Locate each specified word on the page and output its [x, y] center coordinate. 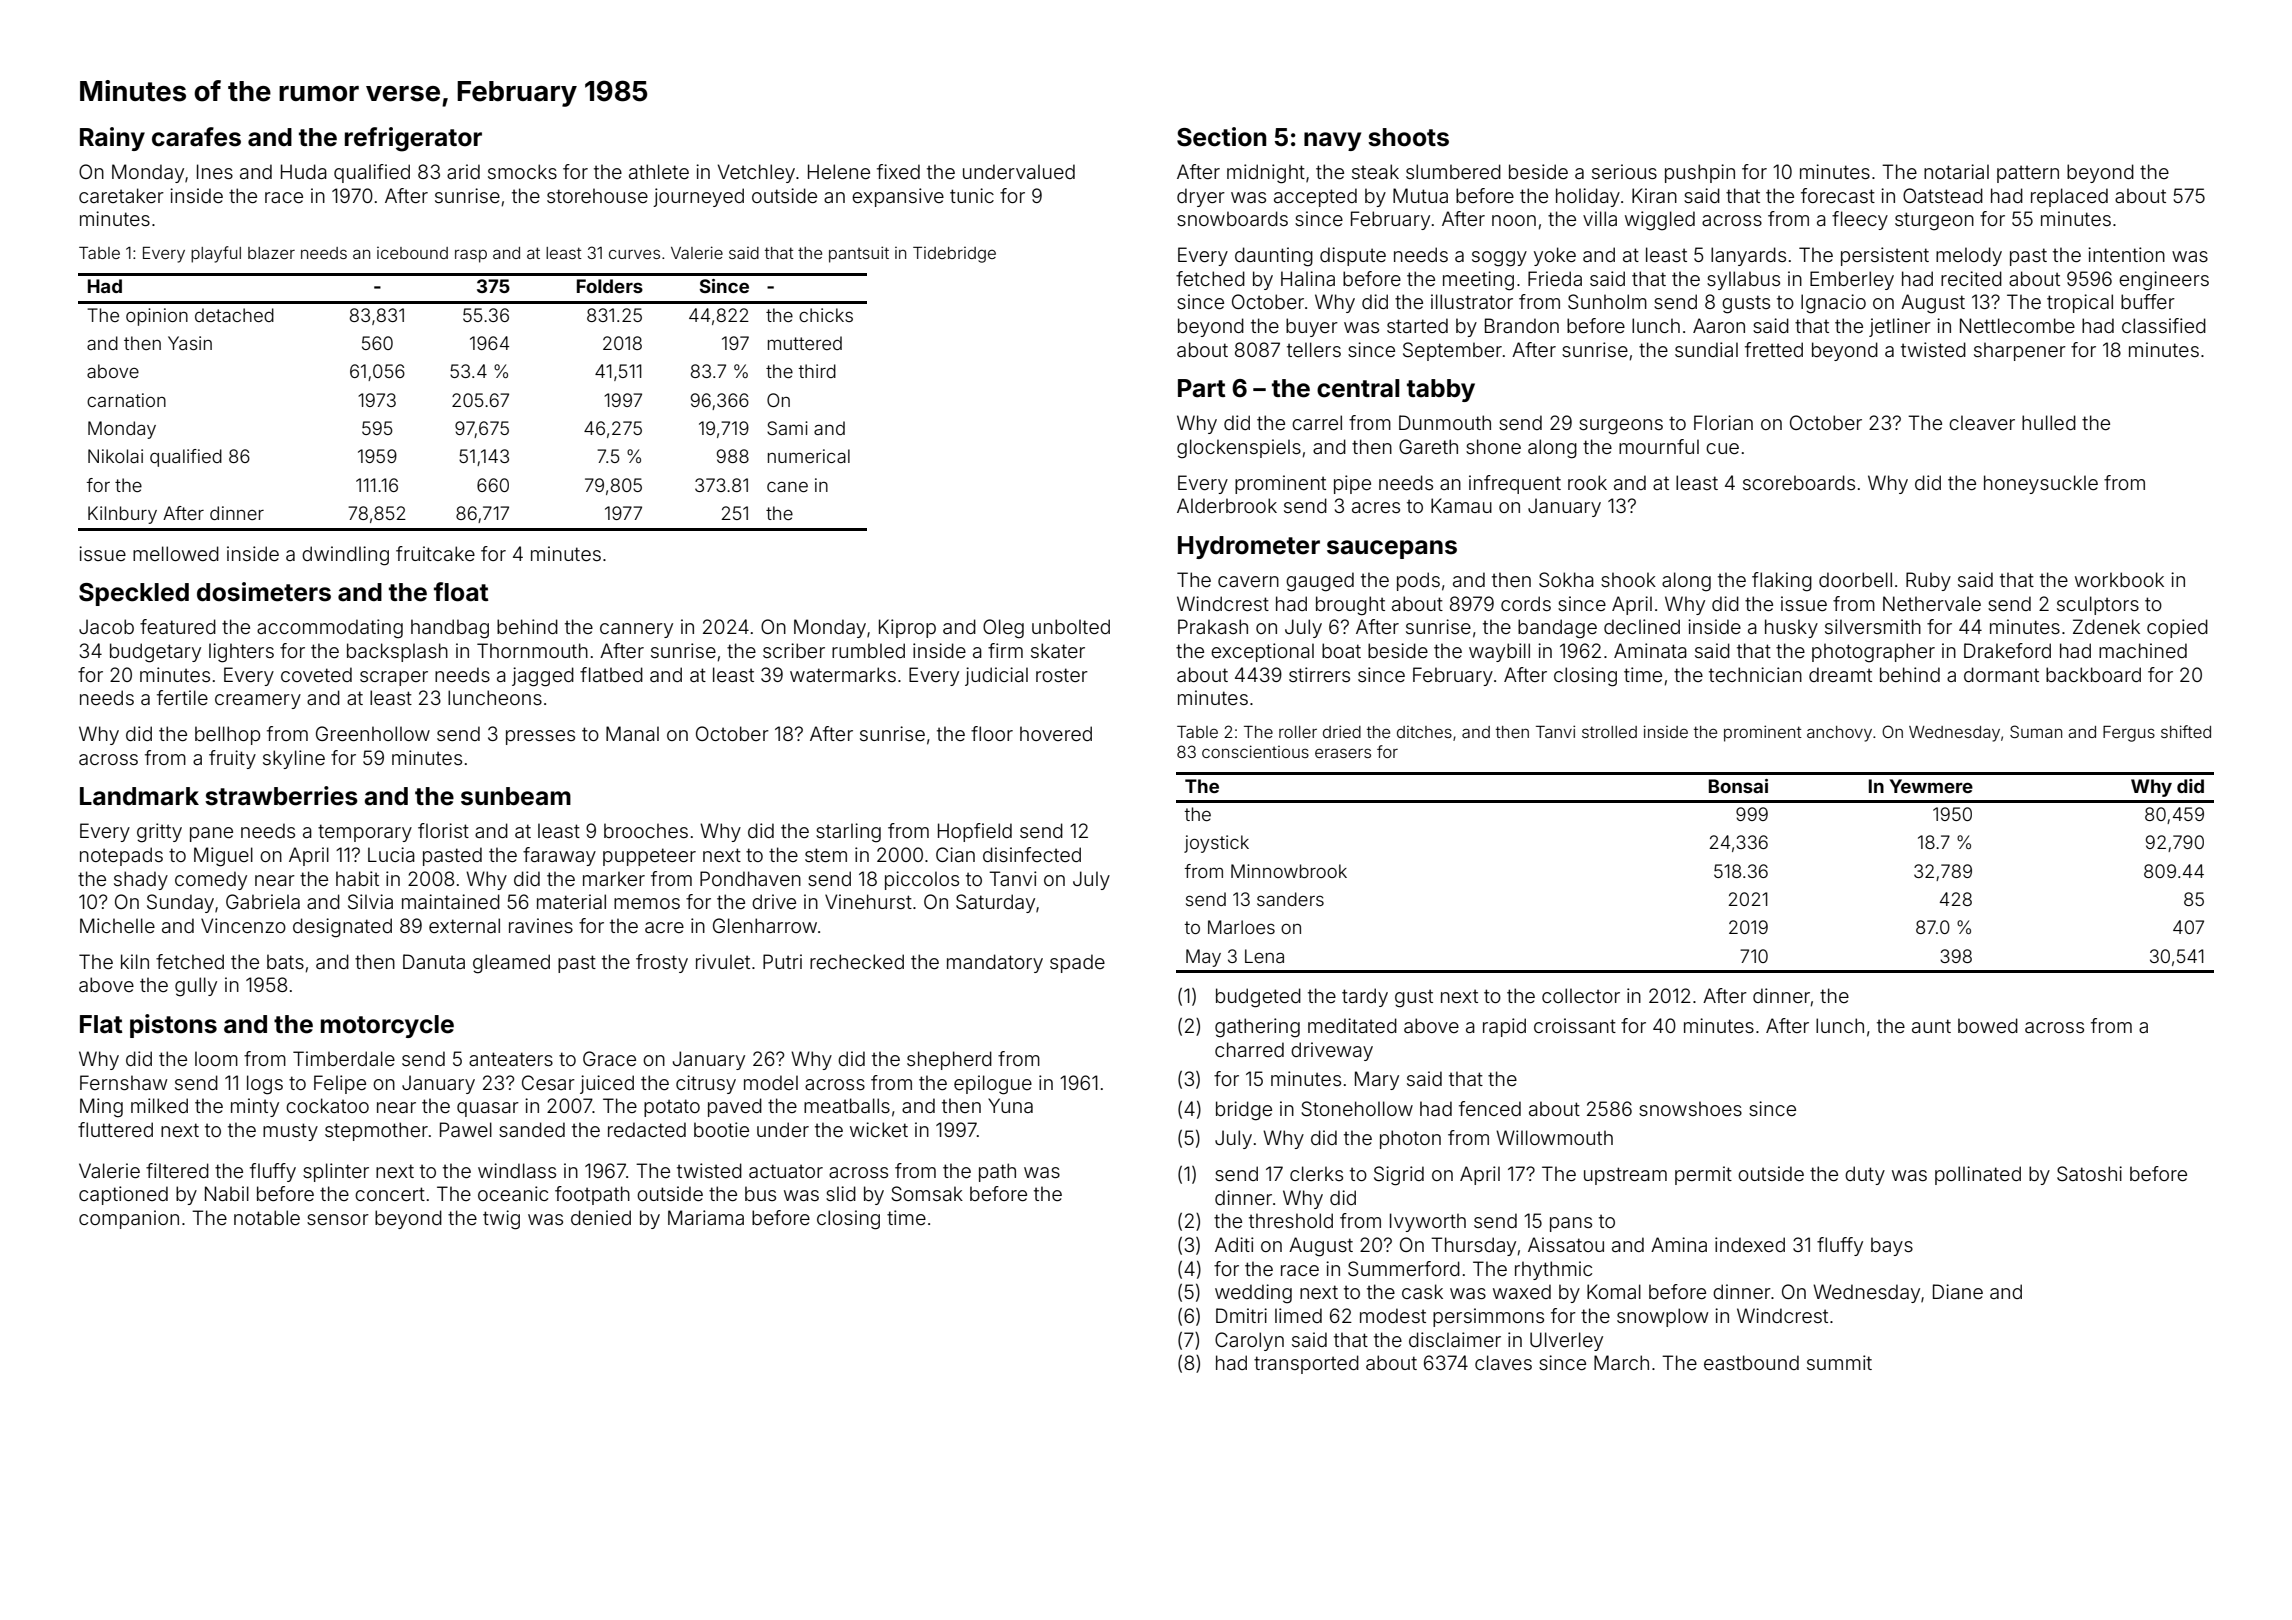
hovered [1056, 733]
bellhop [227, 735]
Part [1201, 388]
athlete [659, 171]
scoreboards [1799, 482]
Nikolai [115, 456]
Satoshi [2089, 1173]
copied [2177, 628]
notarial [1956, 171]
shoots [1408, 137]
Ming [101, 1108]
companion [129, 1219]
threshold [1291, 1220]
